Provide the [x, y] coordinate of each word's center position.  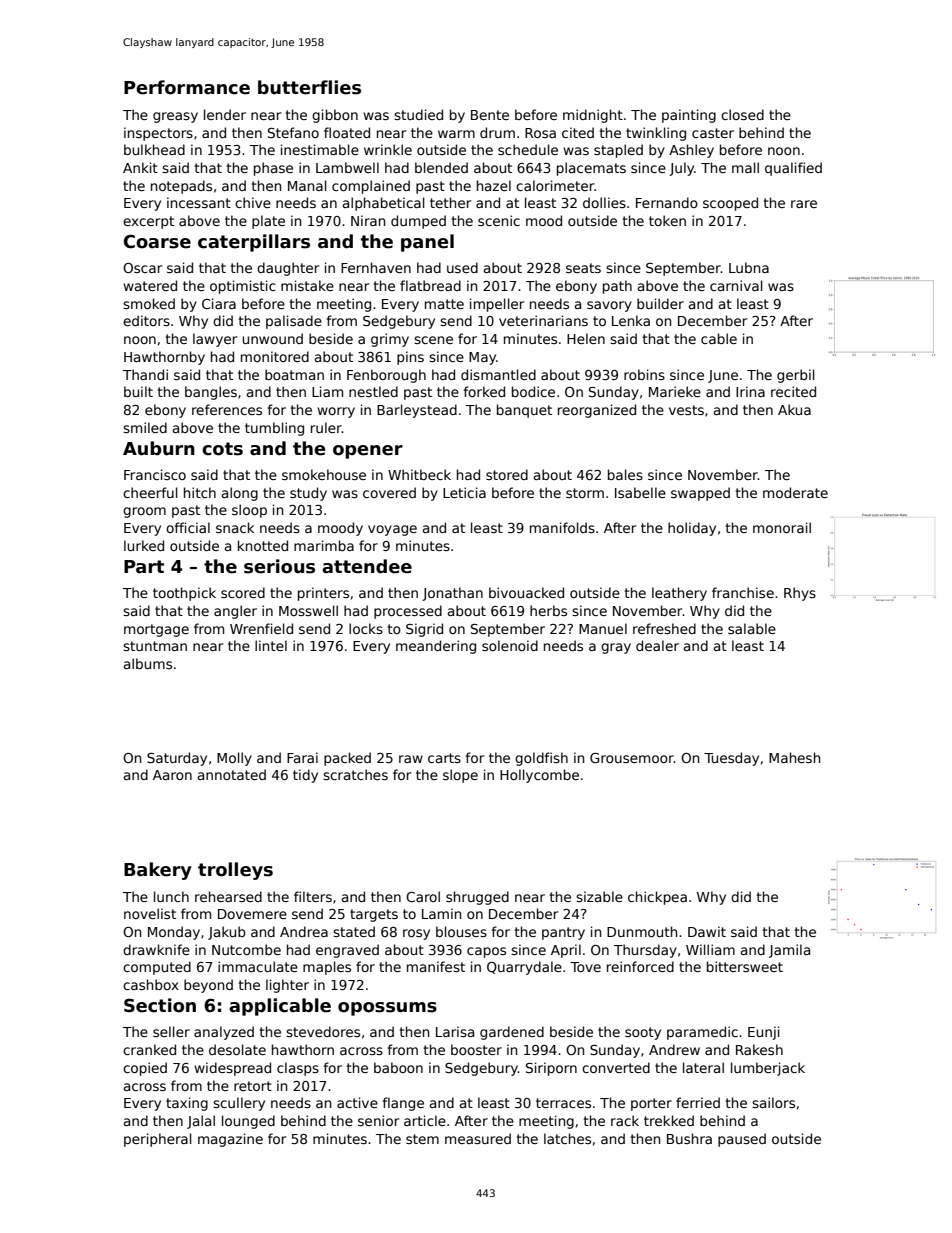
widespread [232, 1069]
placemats [591, 169]
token [667, 220]
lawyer [215, 340]
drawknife [156, 949]
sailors [773, 1102]
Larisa [455, 1031]
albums [148, 663]
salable [752, 628]
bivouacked [526, 592]
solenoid [510, 645]
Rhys [800, 594]
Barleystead [417, 411]
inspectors [158, 134]
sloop [249, 511]
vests [686, 410]
